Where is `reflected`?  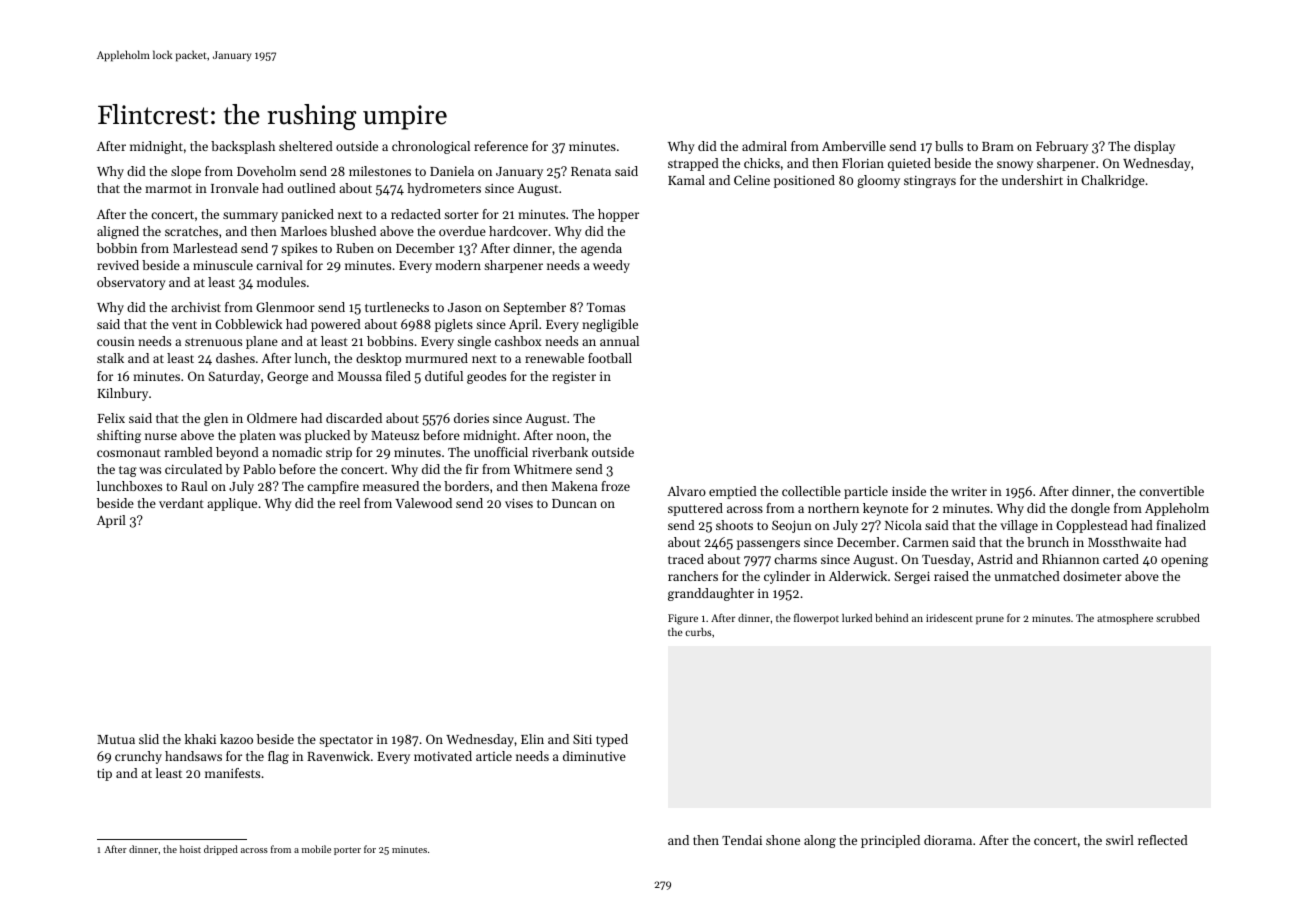 reflected is located at coordinates (1163, 840).
